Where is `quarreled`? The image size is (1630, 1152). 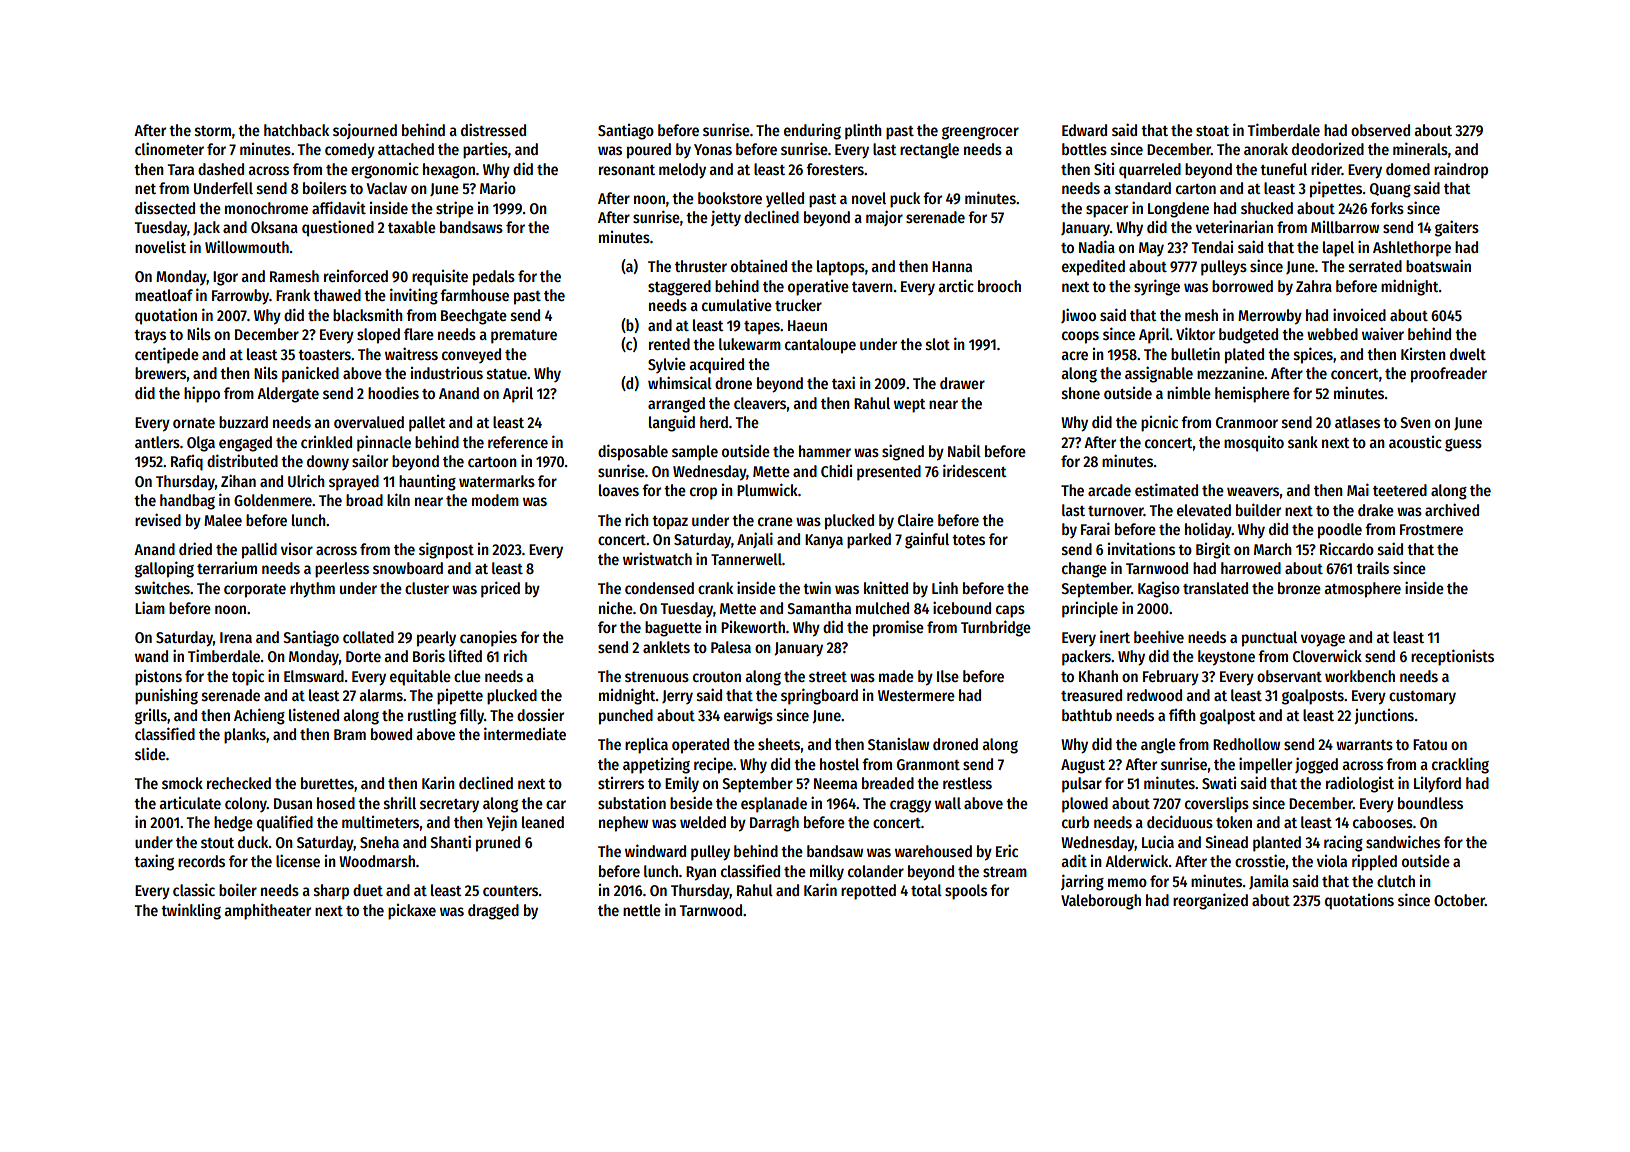 quarreled is located at coordinates (1150, 171).
